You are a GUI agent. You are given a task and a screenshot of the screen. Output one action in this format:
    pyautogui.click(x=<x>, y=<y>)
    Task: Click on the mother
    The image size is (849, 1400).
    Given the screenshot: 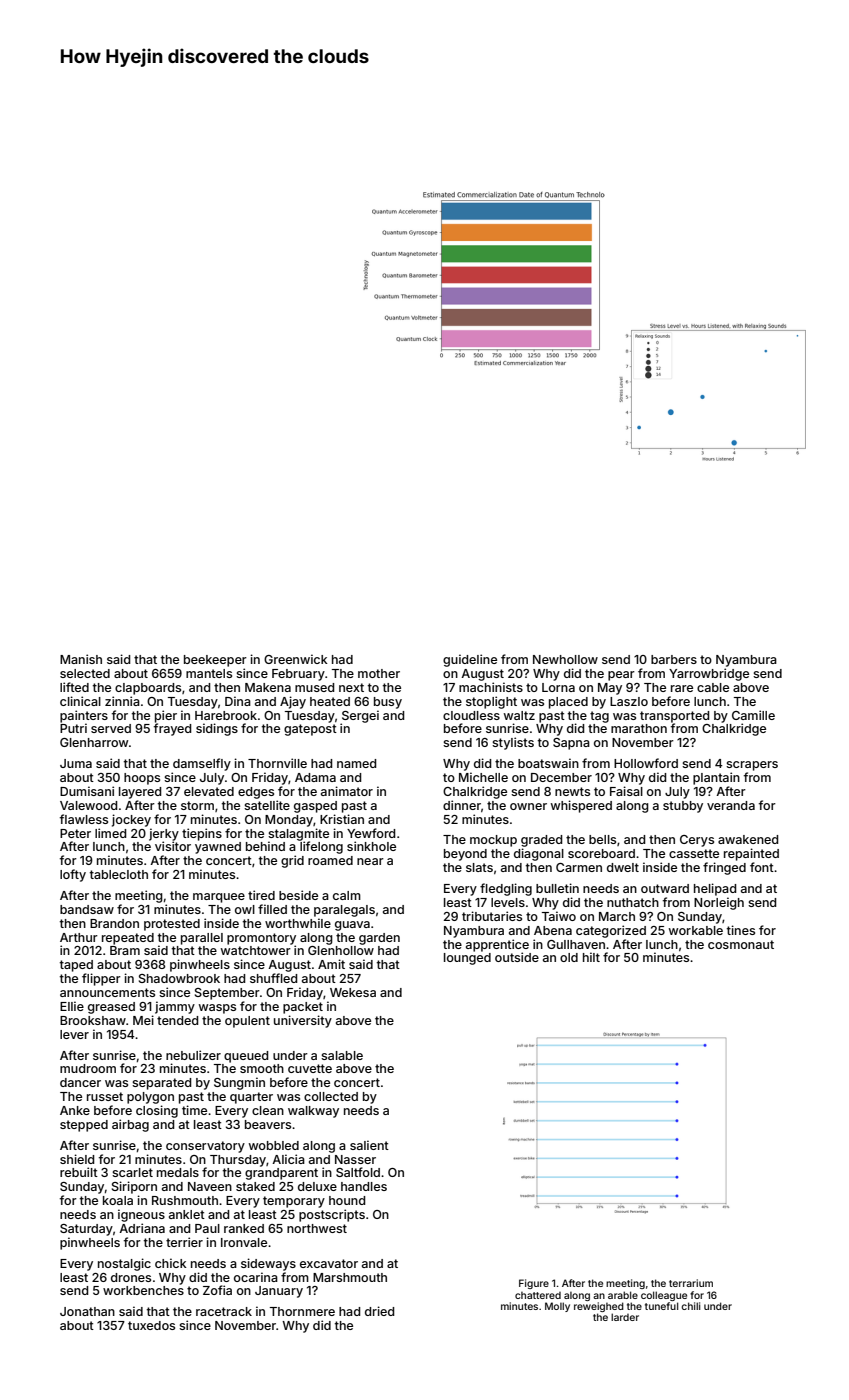 What is the action you would take?
    pyautogui.click(x=379, y=673)
